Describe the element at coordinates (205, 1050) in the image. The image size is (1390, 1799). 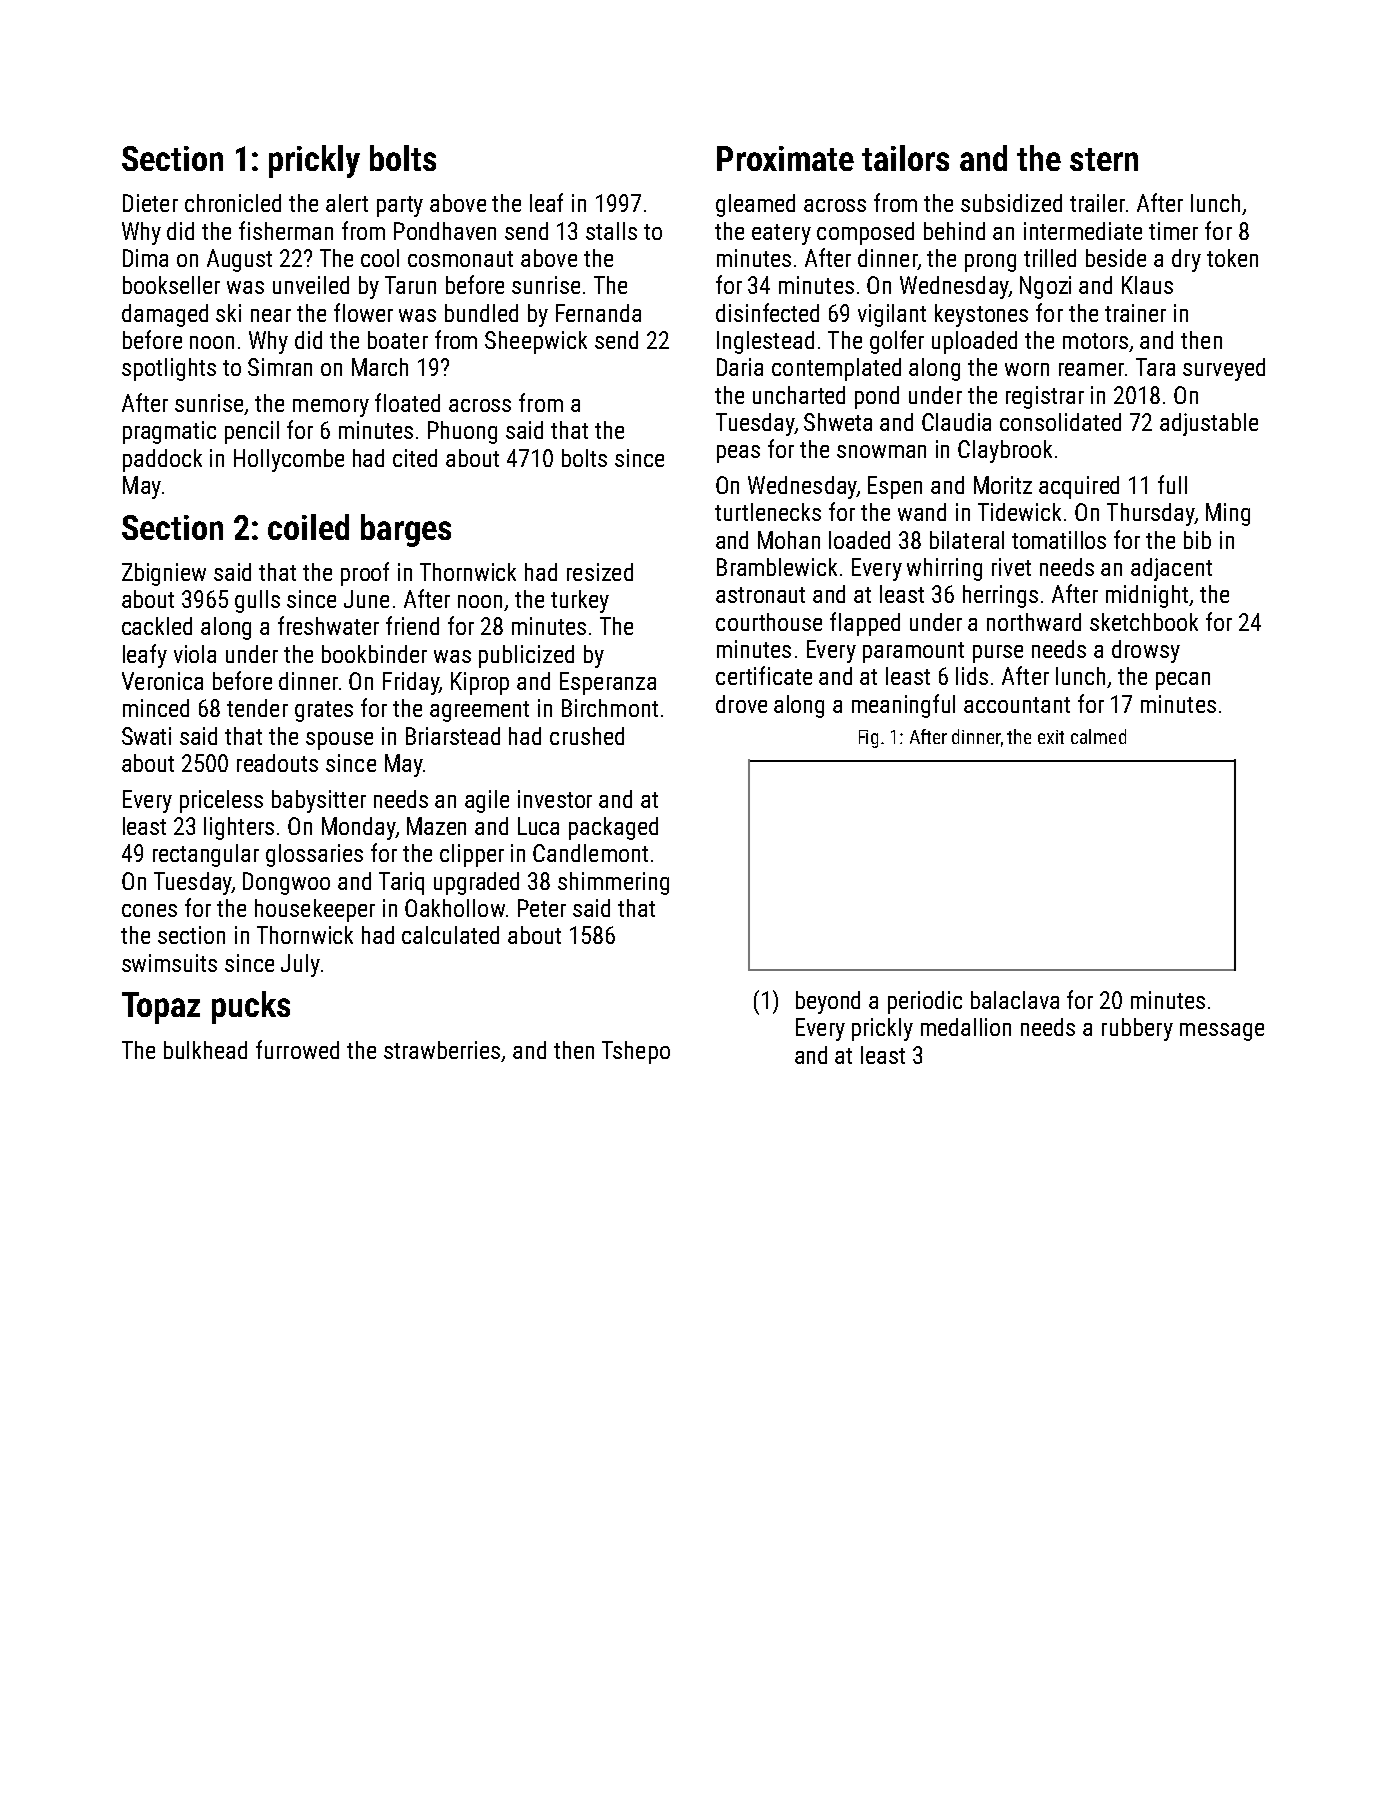
I see `bulkhead` at that location.
